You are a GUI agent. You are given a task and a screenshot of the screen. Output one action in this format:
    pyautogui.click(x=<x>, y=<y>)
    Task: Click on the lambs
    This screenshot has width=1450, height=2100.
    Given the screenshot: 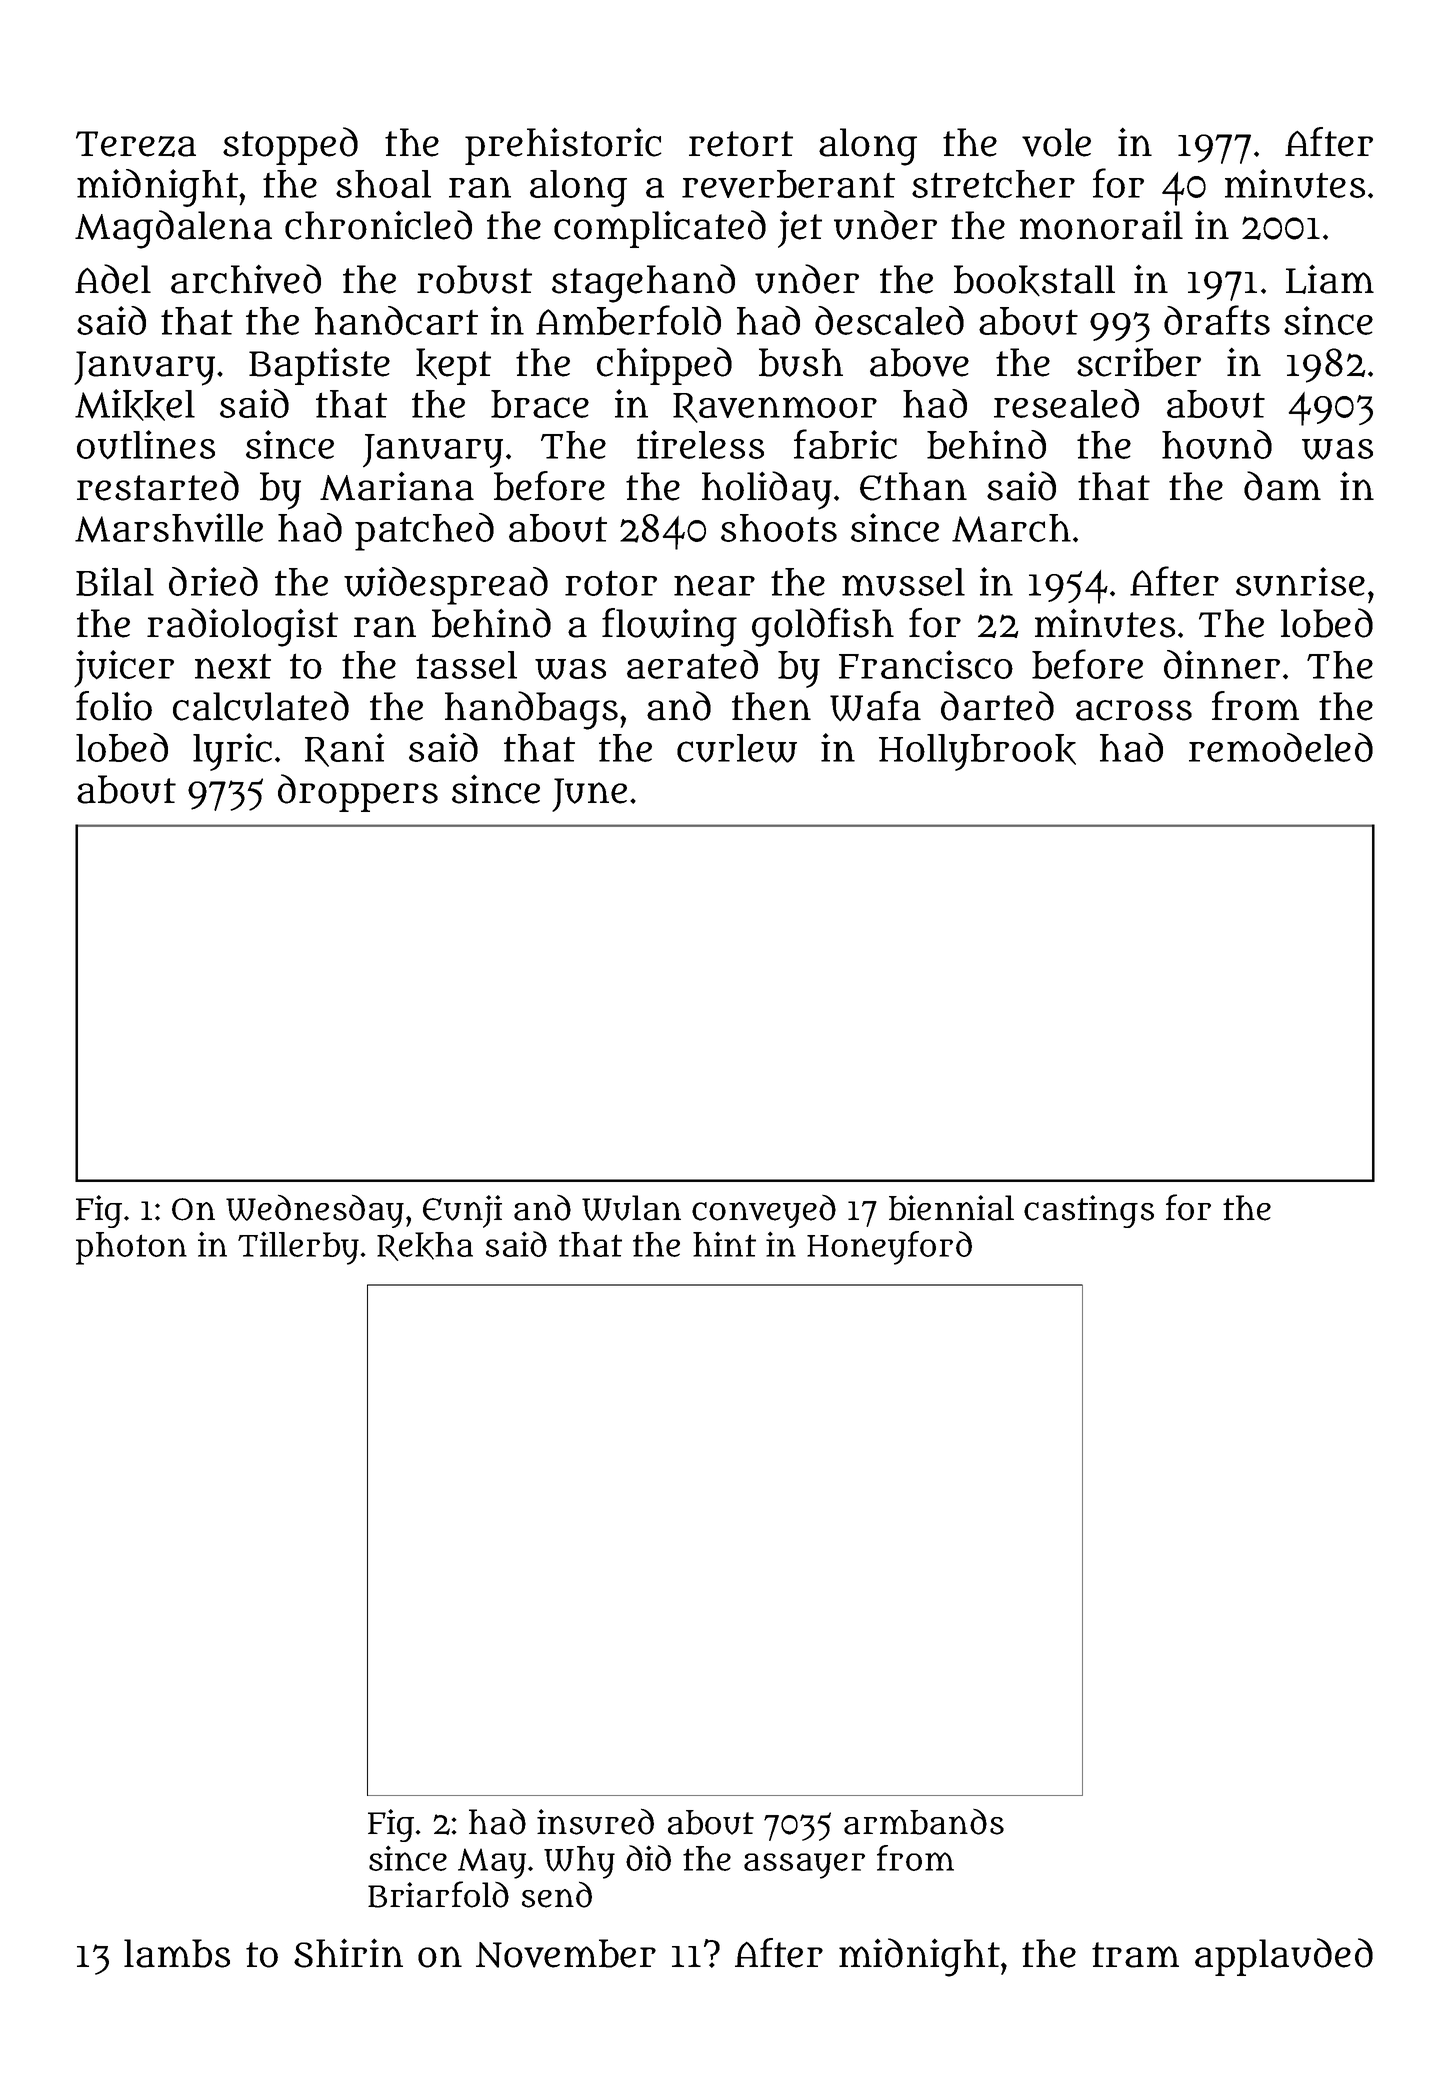 What is the action you would take?
    pyautogui.click(x=177, y=1953)
